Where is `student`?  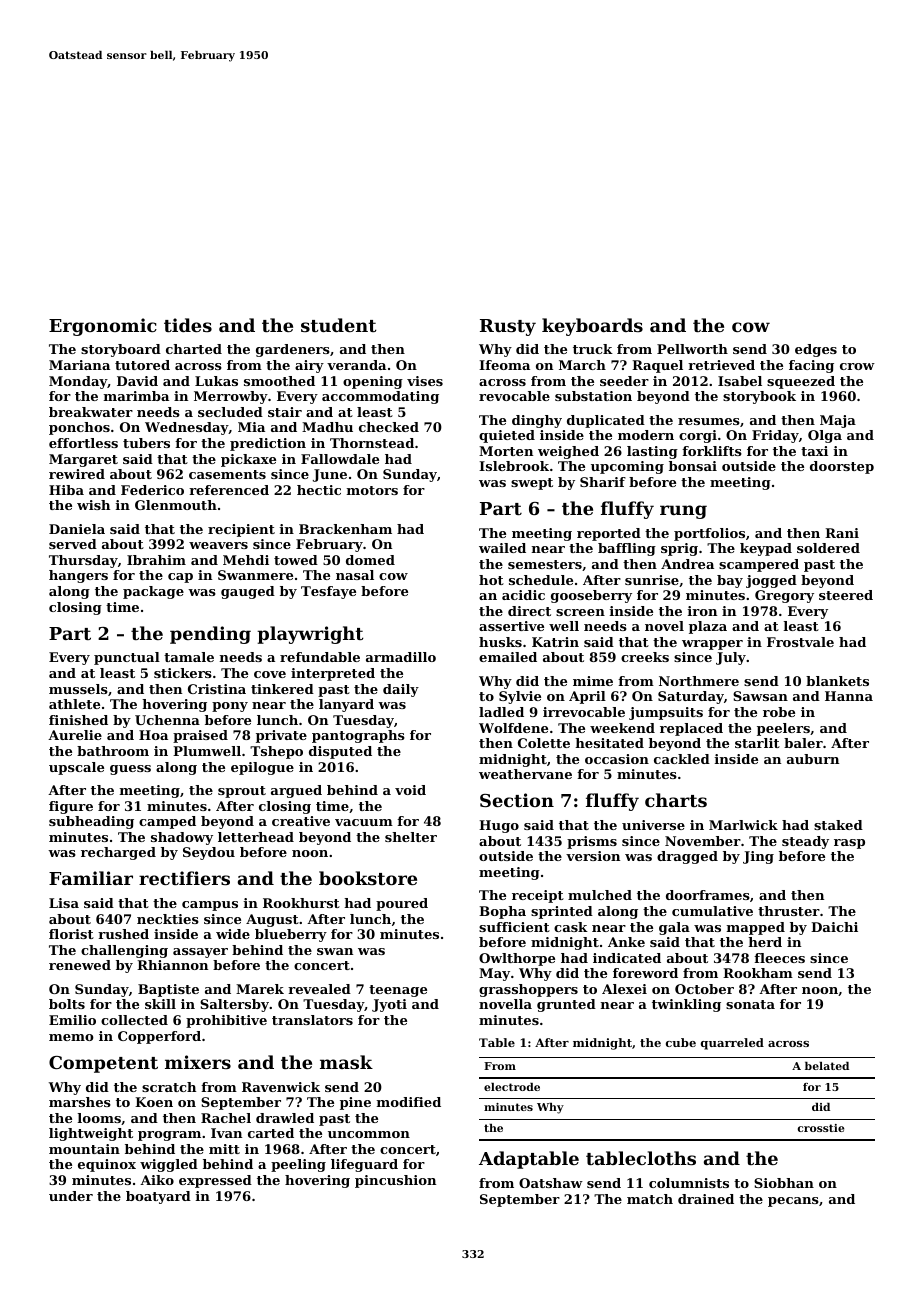
student is located at coordinates (338, 325).
